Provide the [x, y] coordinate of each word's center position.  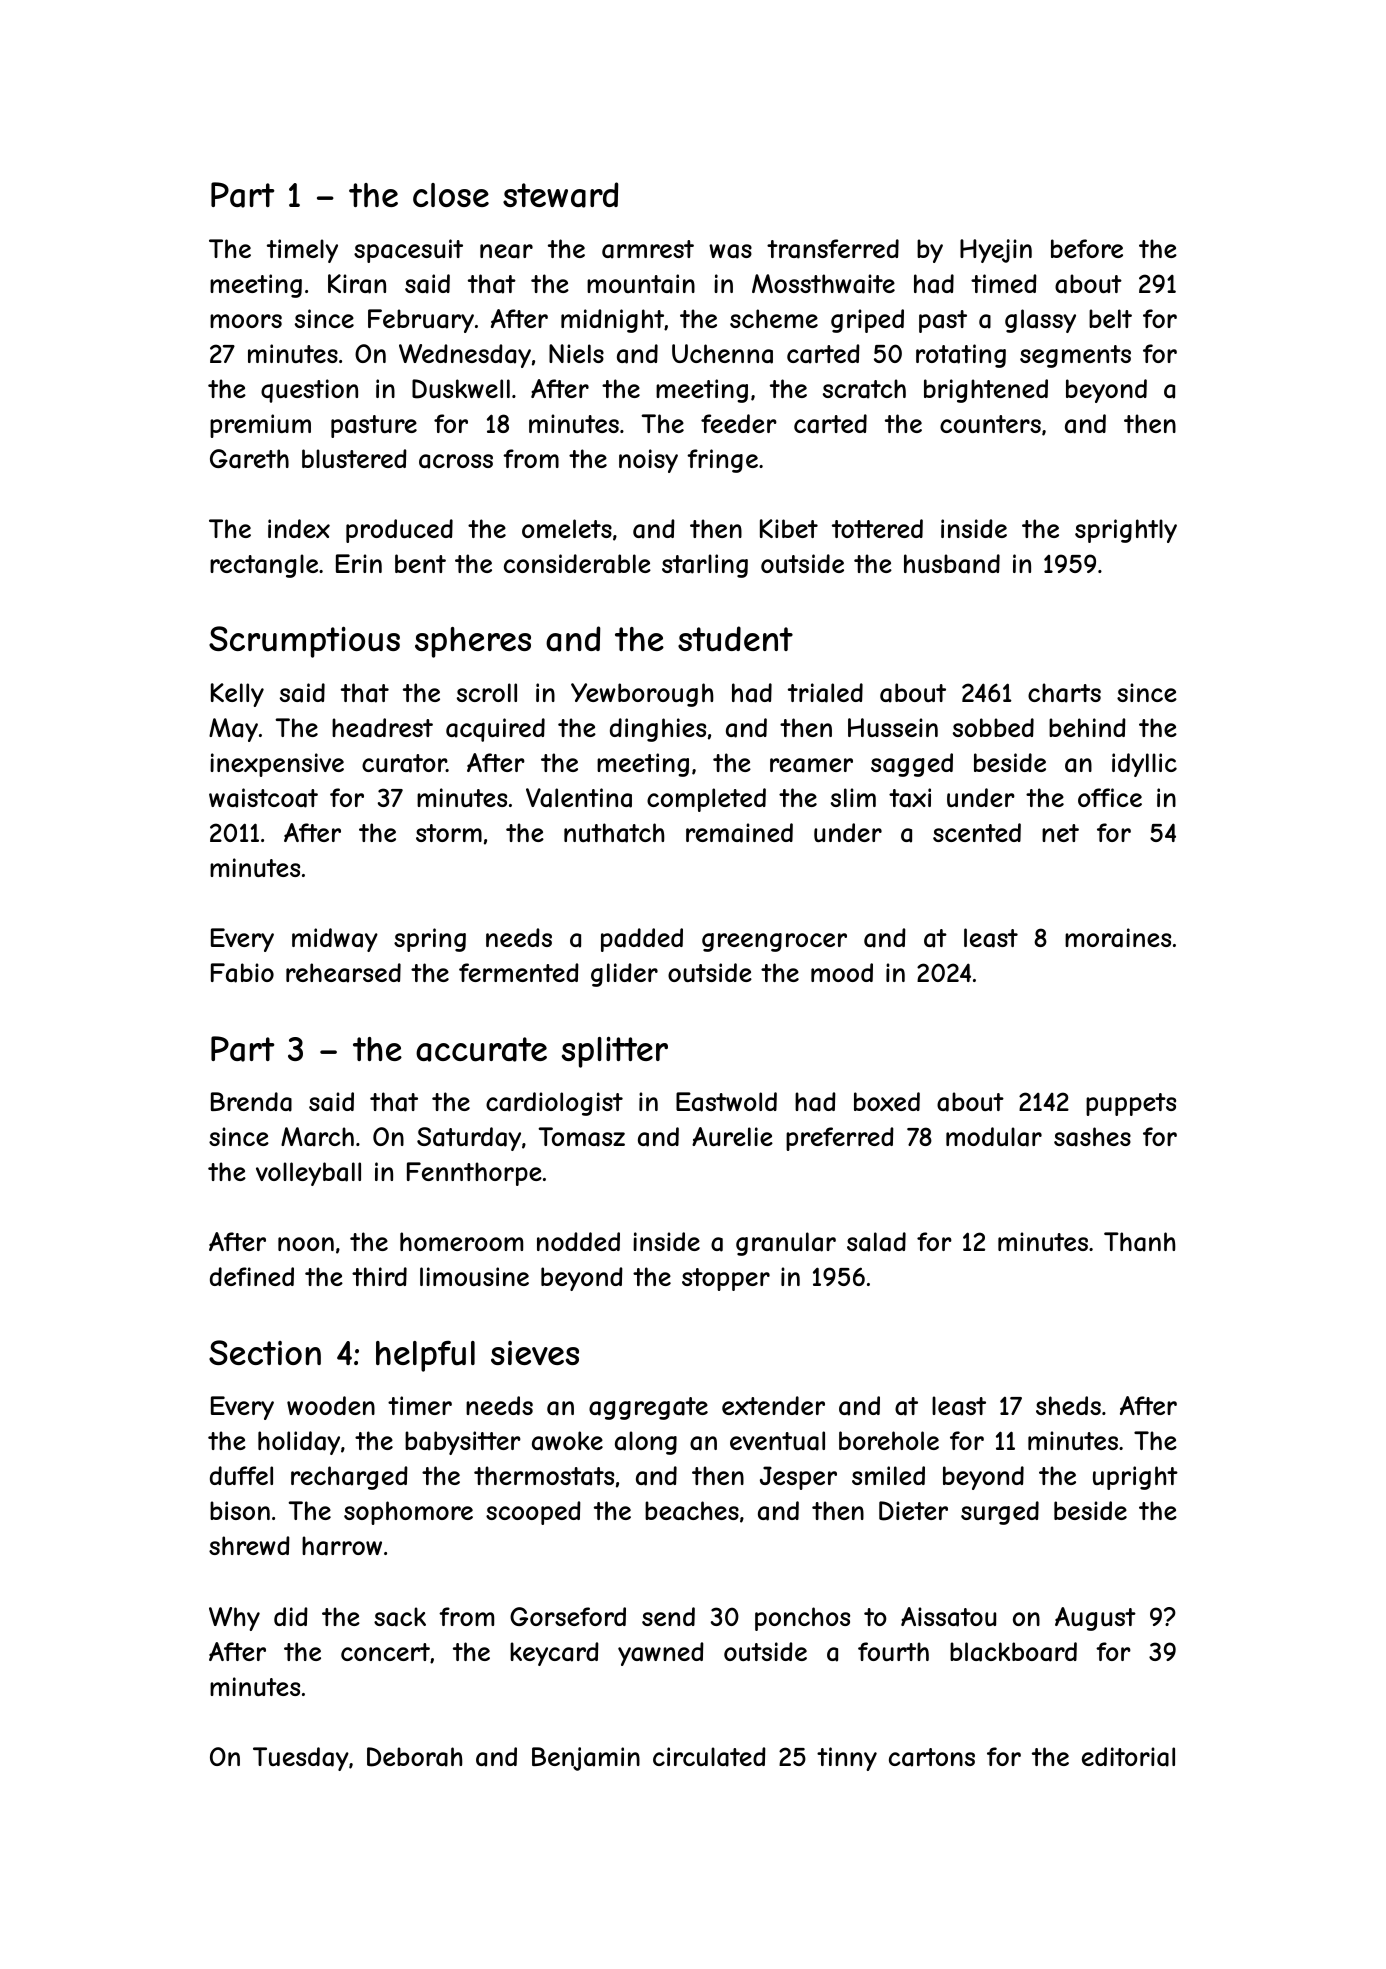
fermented [519, 972]
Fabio [242, 973]
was [730, 251]
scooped [533, 1513]
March [317, 1137]
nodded [578, 1241]
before [1087, 248]
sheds [1068, 1405]
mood [842, 972]
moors [246, 321]
